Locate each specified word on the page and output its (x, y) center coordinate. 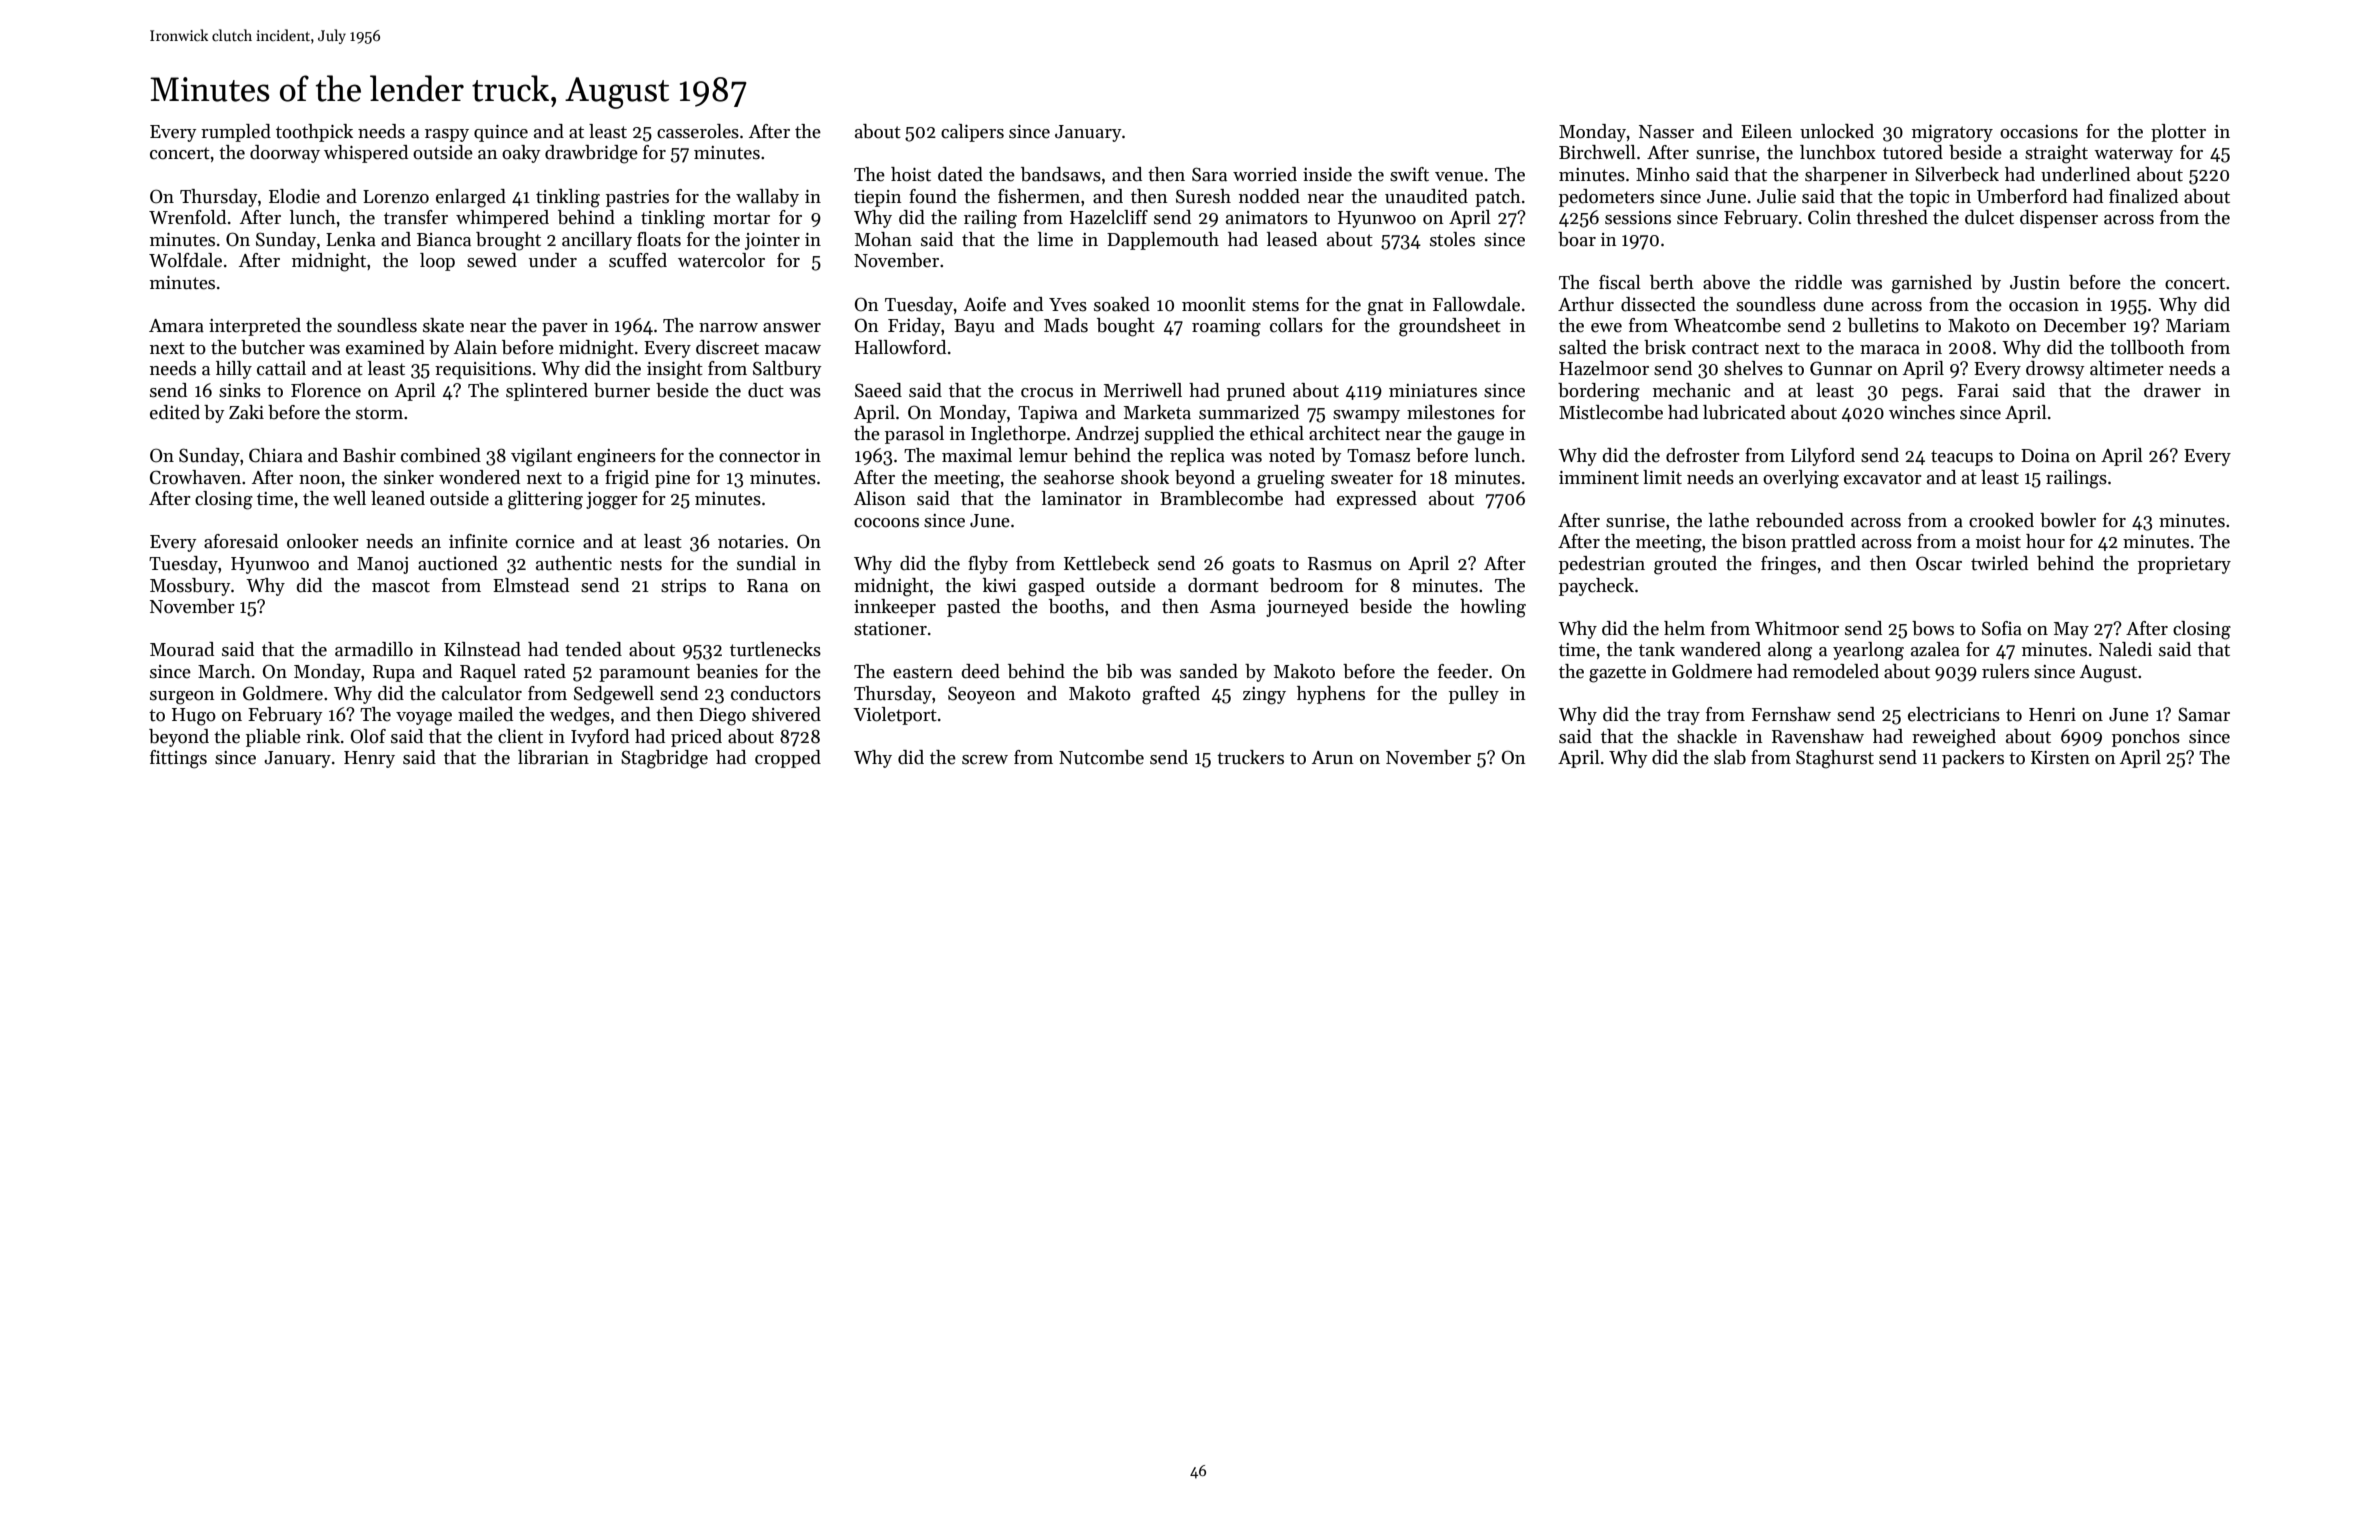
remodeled (1836, 671)
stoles (1452, 239)
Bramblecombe (1221, 498)
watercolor (721, 260)
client (520, 736)
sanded (1209, 671)
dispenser (2059, 219)
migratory (1952, 134)
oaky (521, 154)
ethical (1277, 433)
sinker (409, 477)
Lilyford (1823, 457)
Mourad (182, 649)
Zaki (246, 412)
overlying (1801, 479)
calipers (972, 133)
